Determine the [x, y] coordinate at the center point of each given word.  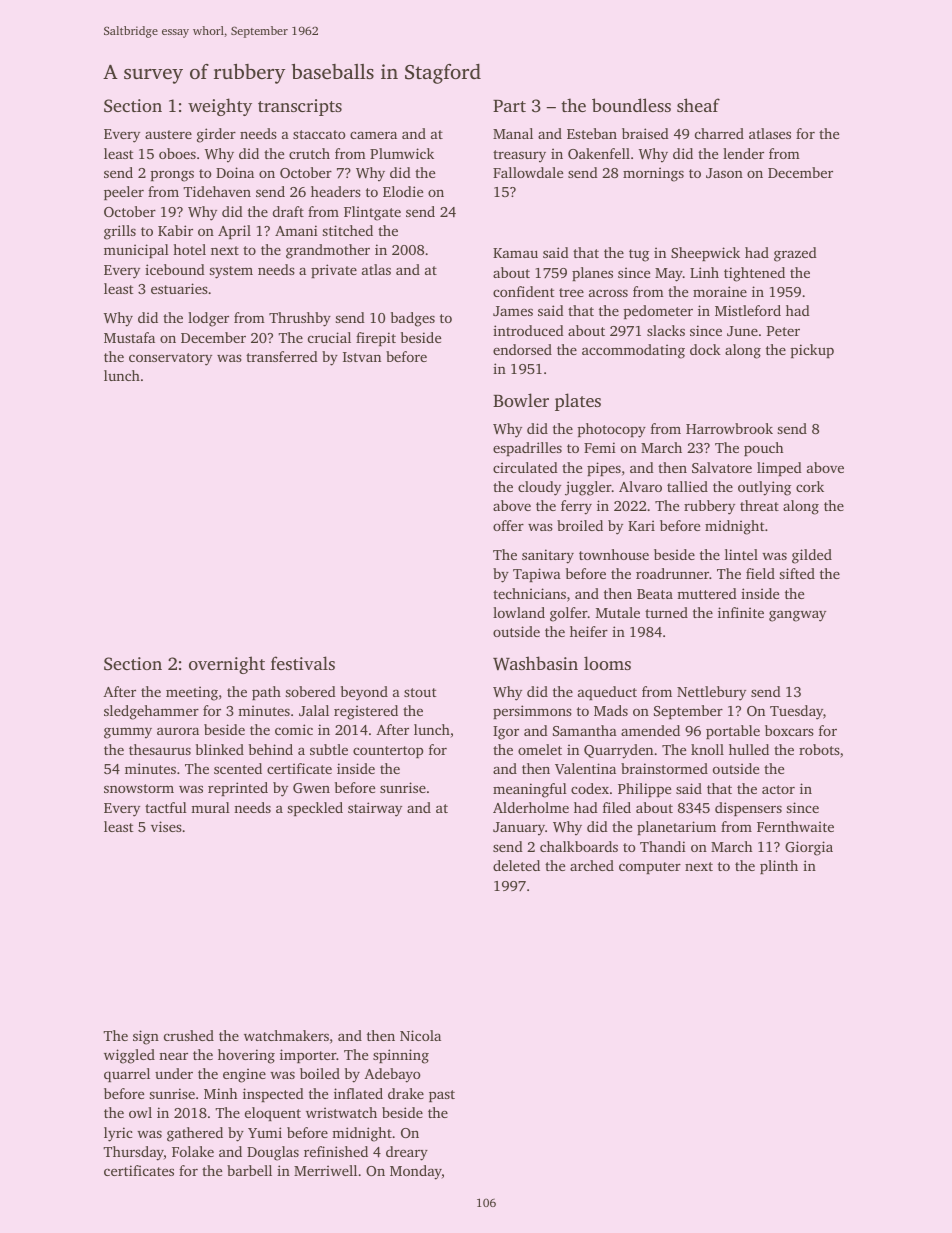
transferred [282, 356]
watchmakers [286, 1035]
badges [413, 319]
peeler [124, 193]
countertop [388, 752]
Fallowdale [528, 172]
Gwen [311, 788]
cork [810, 486]
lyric [118, 1134]
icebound [175, 269]
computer [650, 868]
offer [508, 525]
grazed [795, 254]
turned [666, 612]
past [442, 1096]
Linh [704, 272]
